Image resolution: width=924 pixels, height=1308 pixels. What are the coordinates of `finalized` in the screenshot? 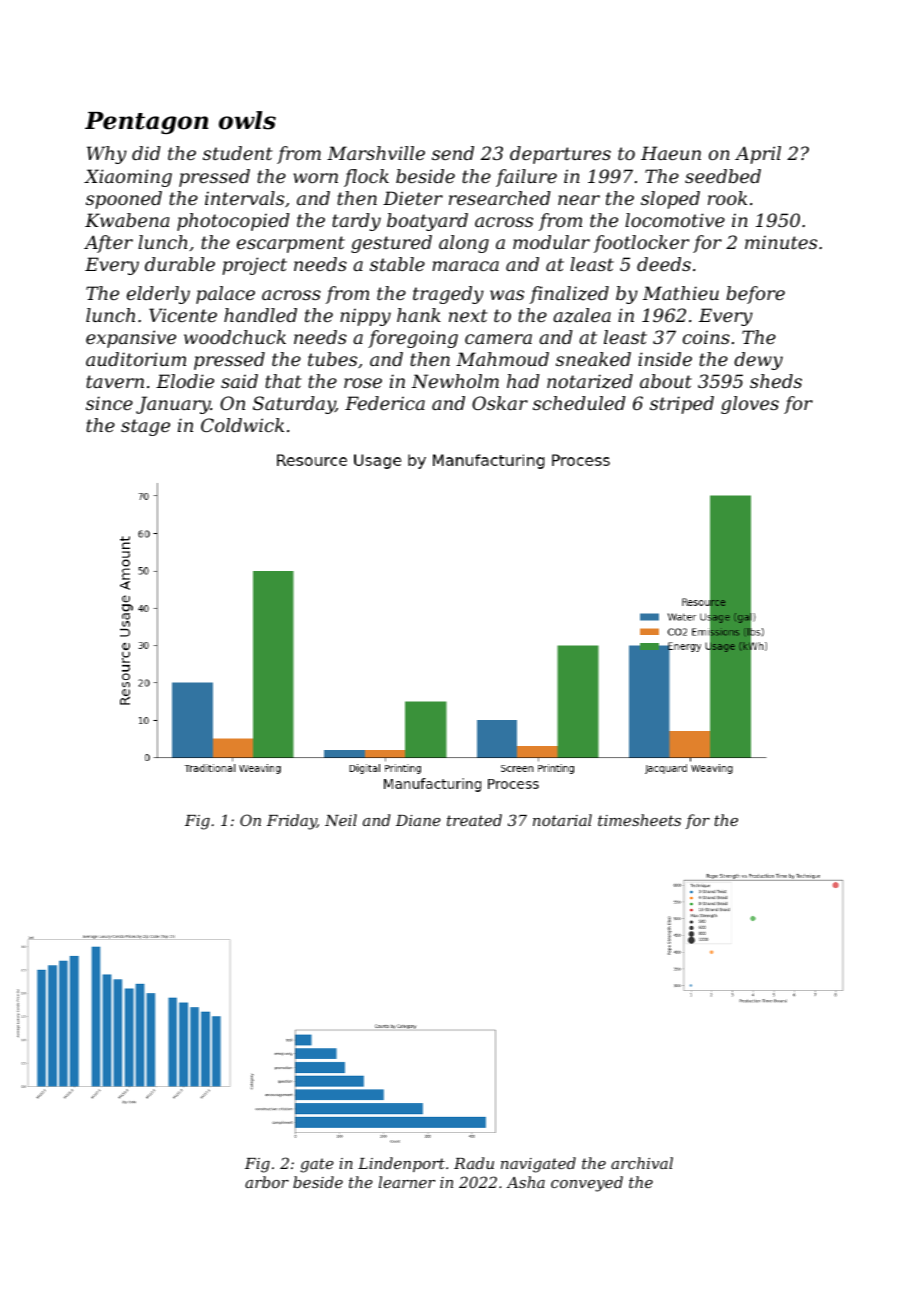 It's located at (569, 295).
